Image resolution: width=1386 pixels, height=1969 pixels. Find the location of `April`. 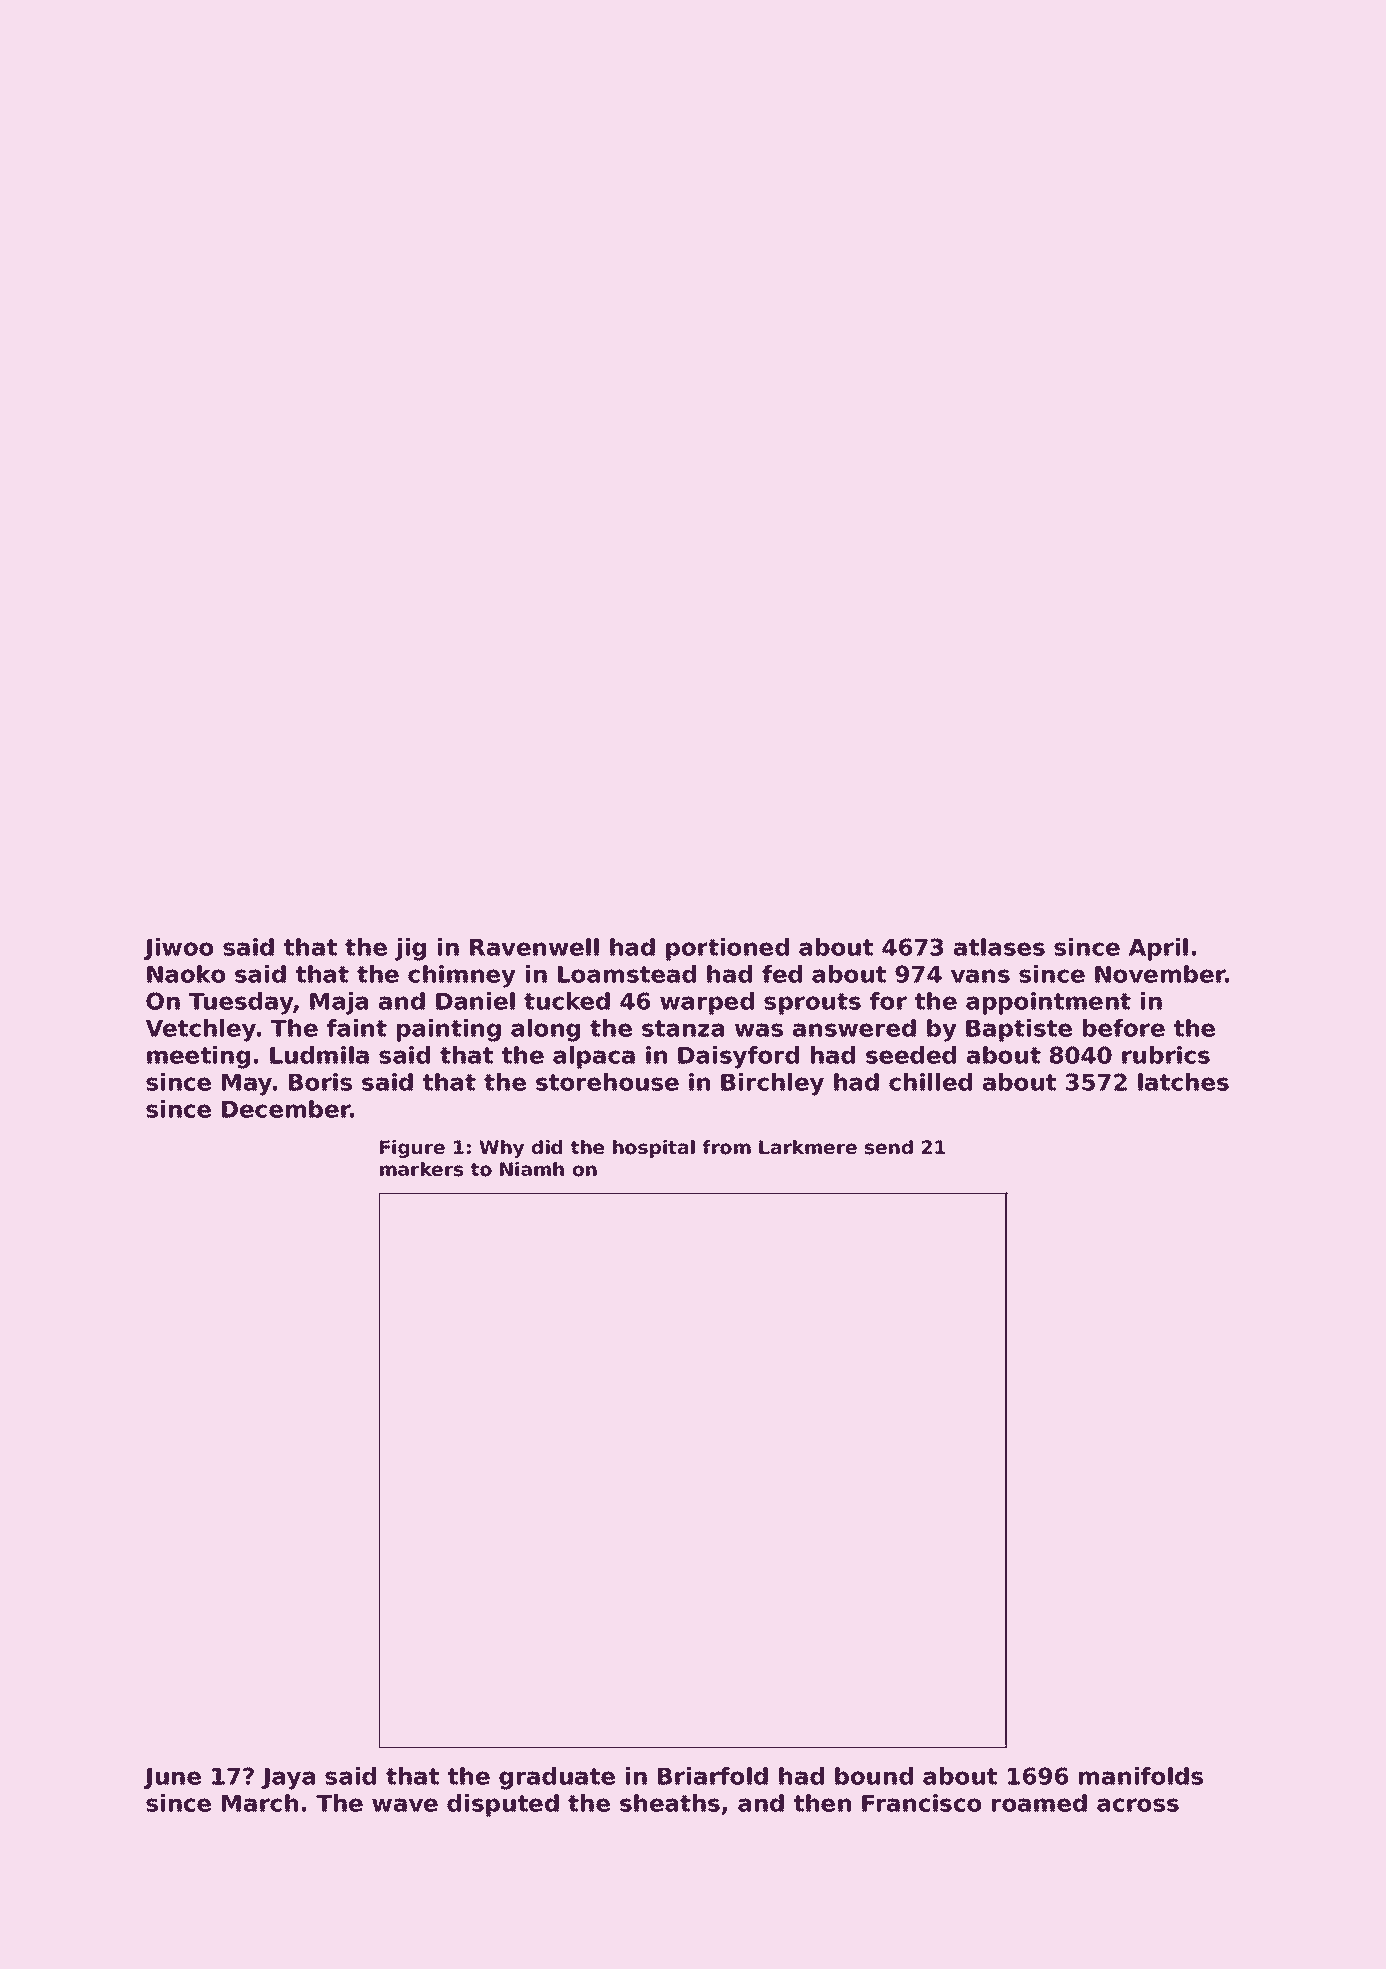

April is located at coordinates (1158, 949).
